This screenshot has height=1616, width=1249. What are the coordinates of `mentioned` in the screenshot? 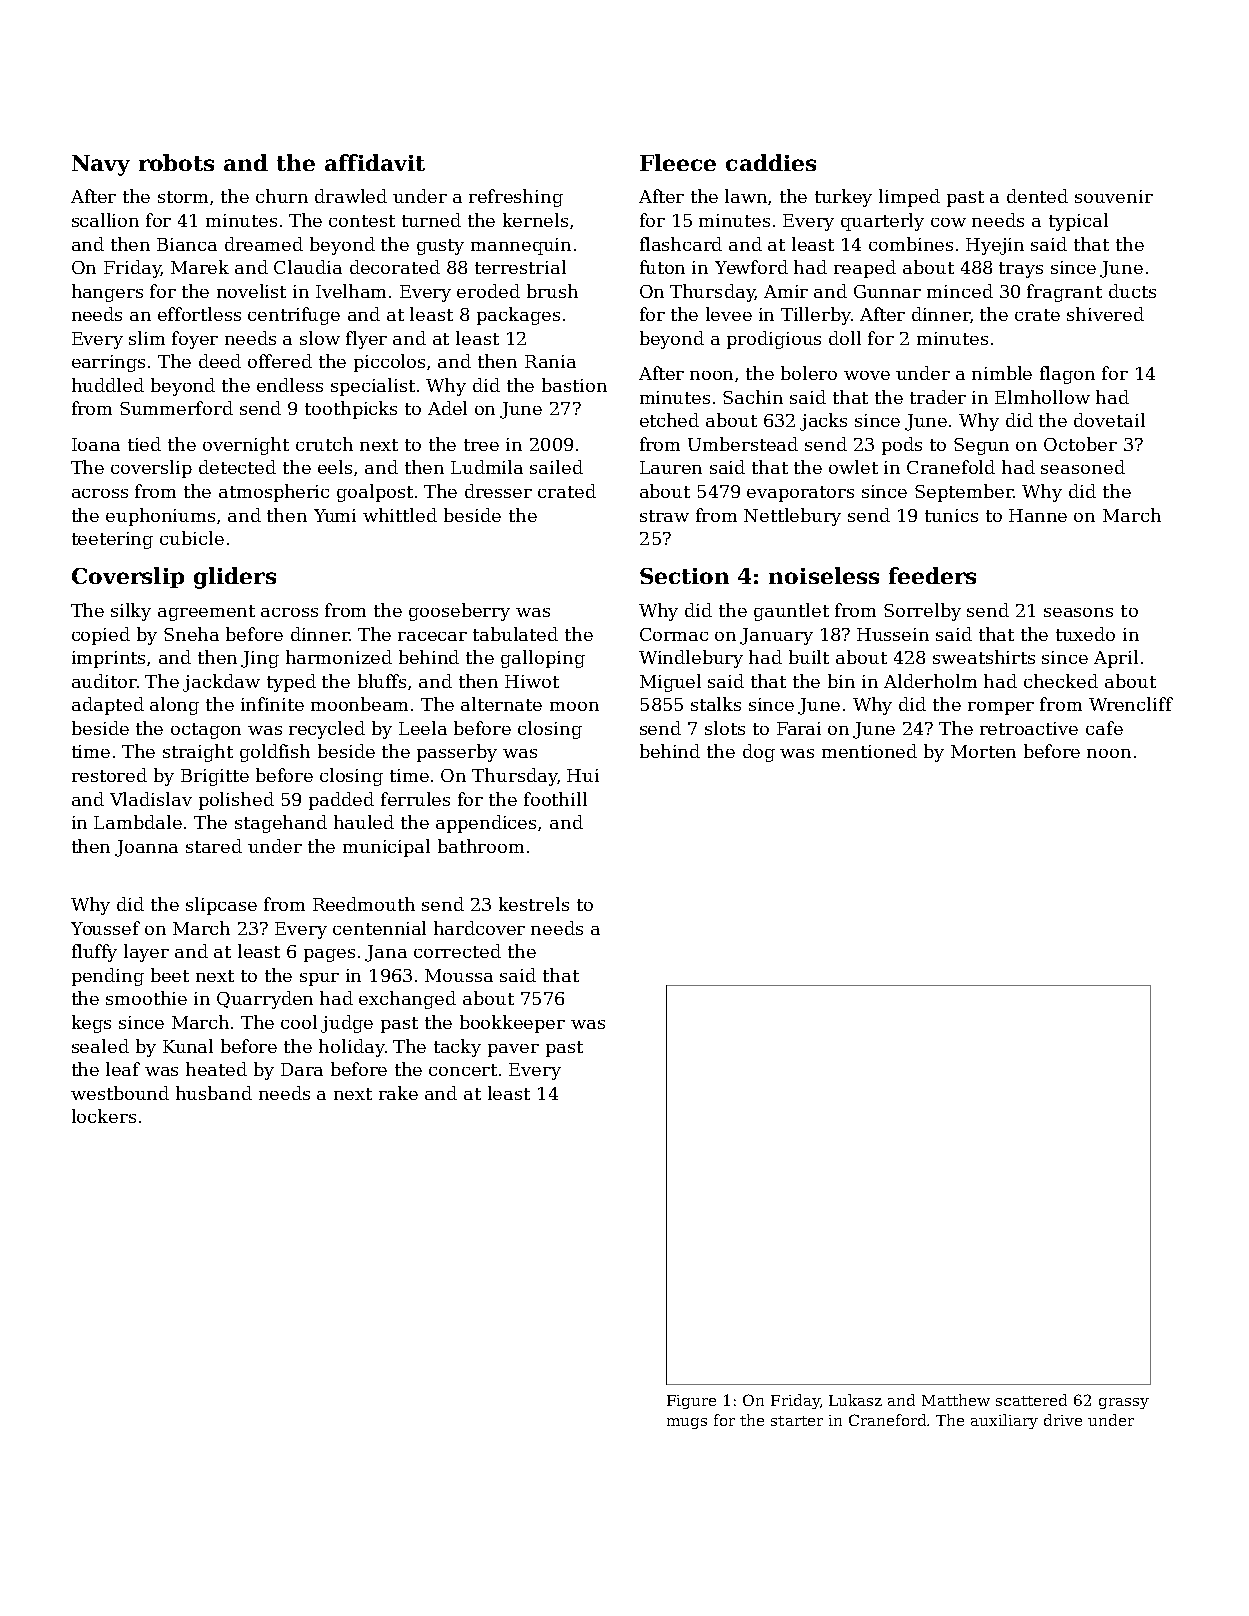 It's located at (869, 751).
